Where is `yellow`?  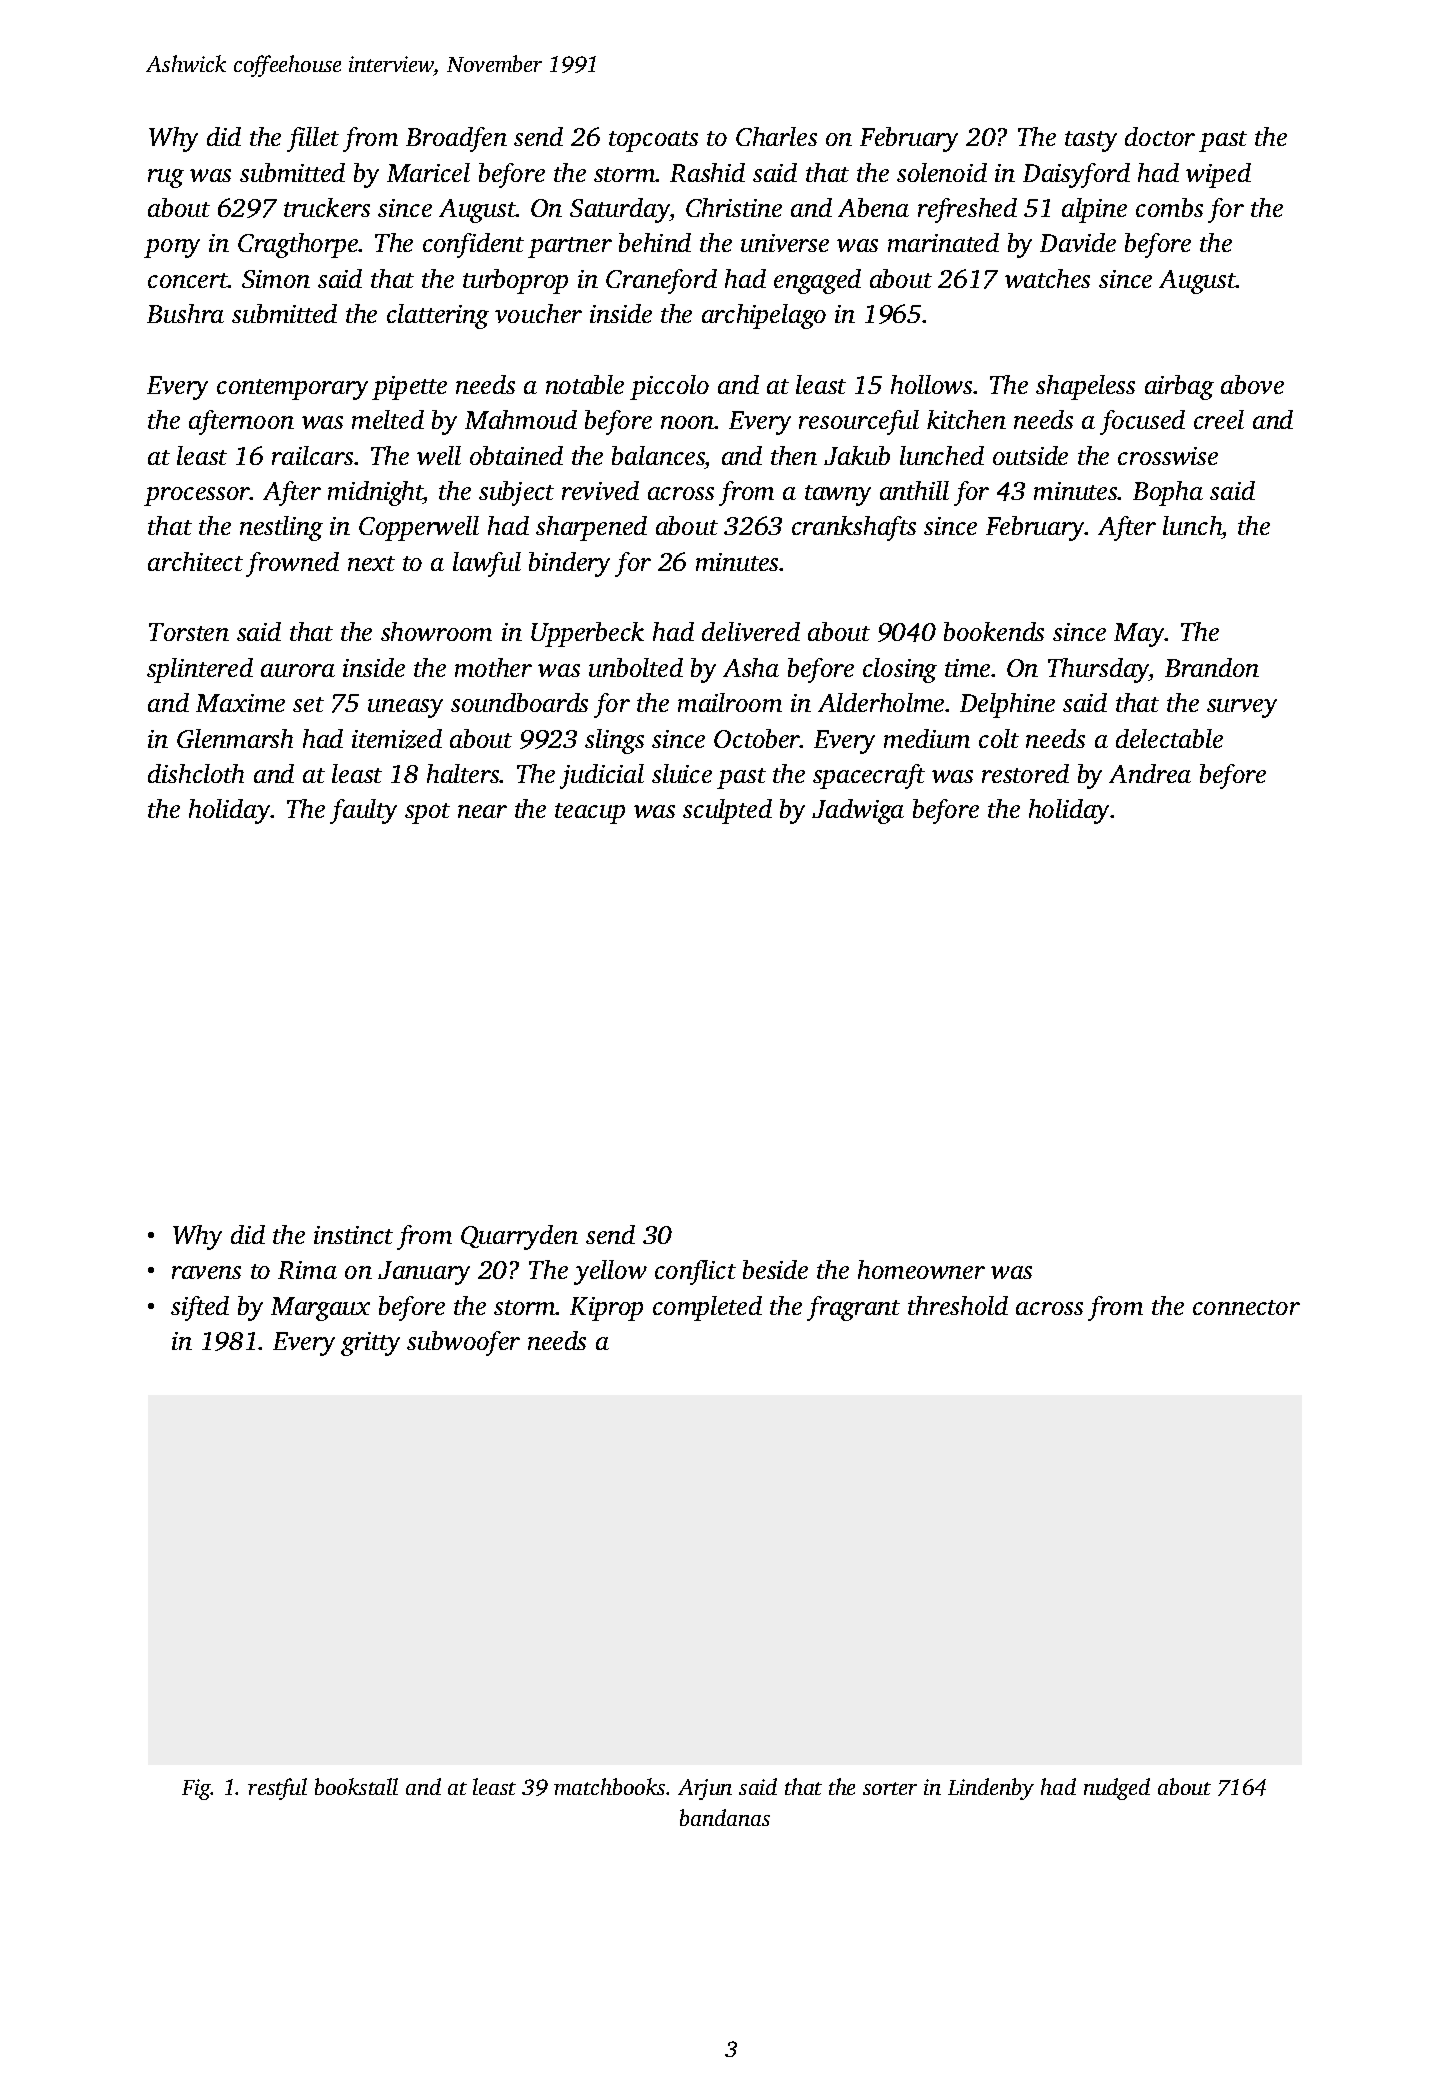
yellow is located at coordinates (610, 1272).
